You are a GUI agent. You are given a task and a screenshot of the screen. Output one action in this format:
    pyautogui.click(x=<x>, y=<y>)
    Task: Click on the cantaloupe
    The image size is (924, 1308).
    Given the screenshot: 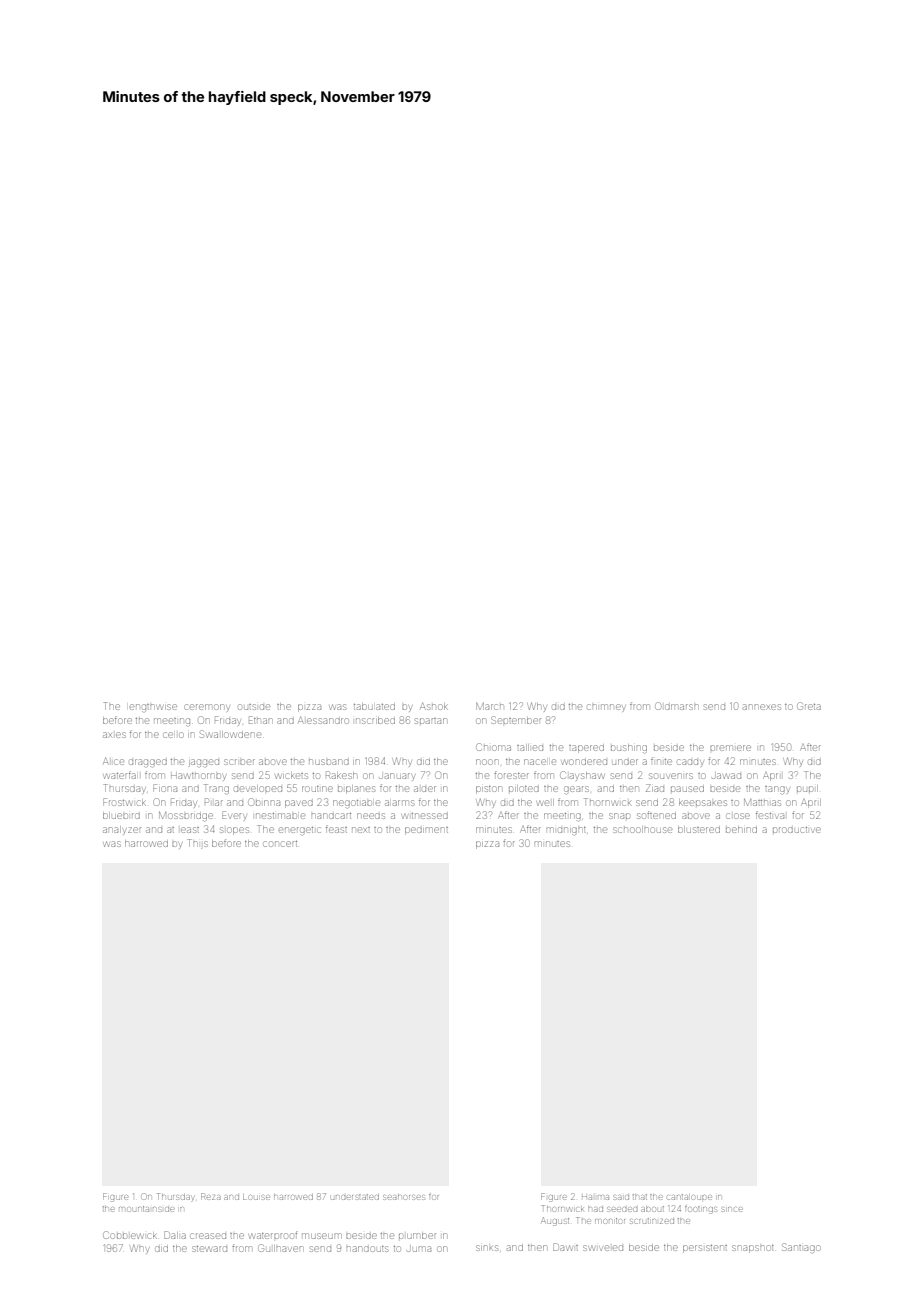 What is the action you would take?
    pyautogui.click(x=689, y=1197)
